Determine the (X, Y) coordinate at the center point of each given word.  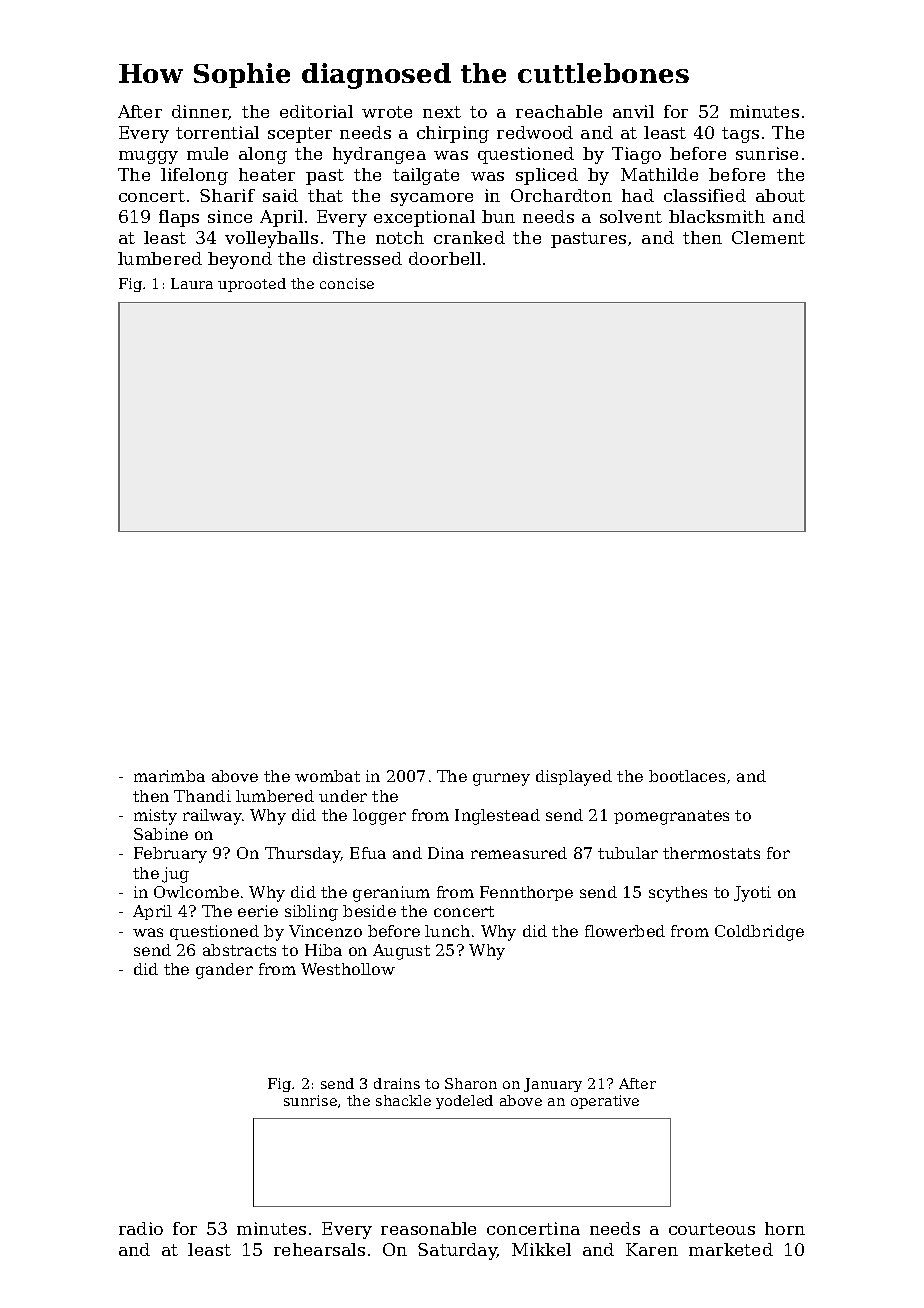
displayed (574, 778)
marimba (169, 776)
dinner (200, 112)
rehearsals (319, 1249)
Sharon (471, 1083)
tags (740, 135)
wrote (387, 112)
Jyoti (752, 894)
